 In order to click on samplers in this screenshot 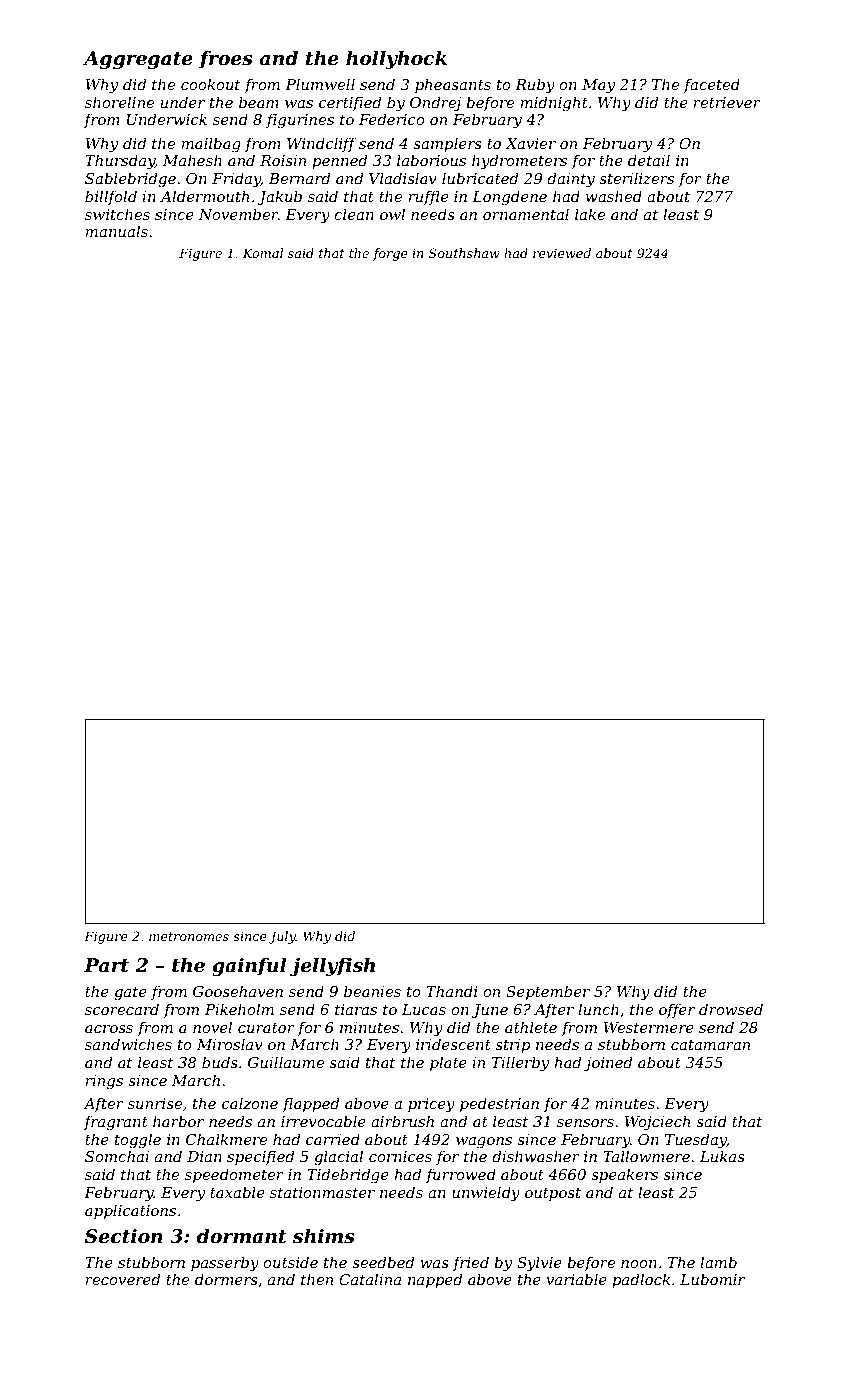, I will do `click(447, 144)`.
